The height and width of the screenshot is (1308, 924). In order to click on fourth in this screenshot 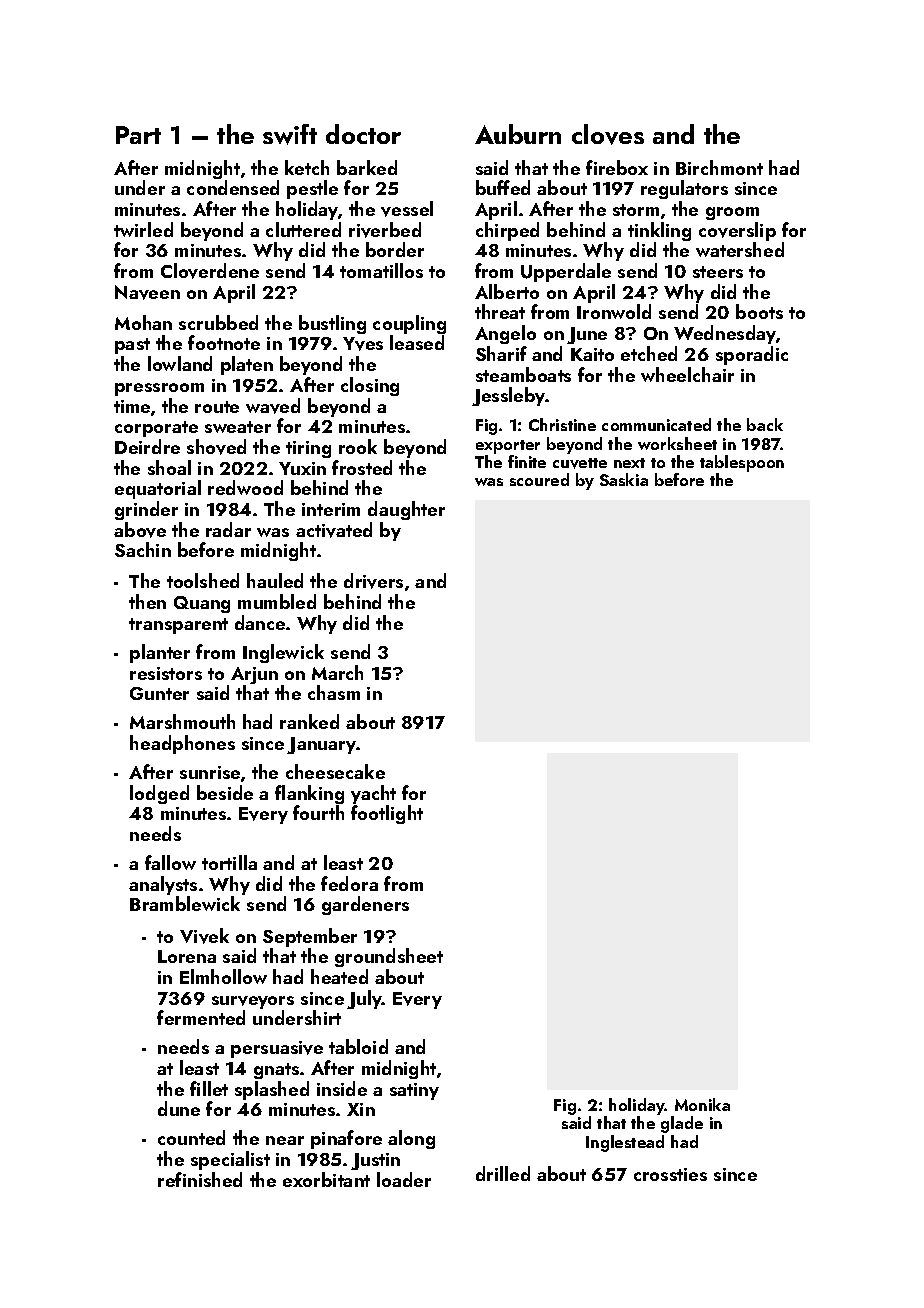, I will do `click(318, 812)`.
